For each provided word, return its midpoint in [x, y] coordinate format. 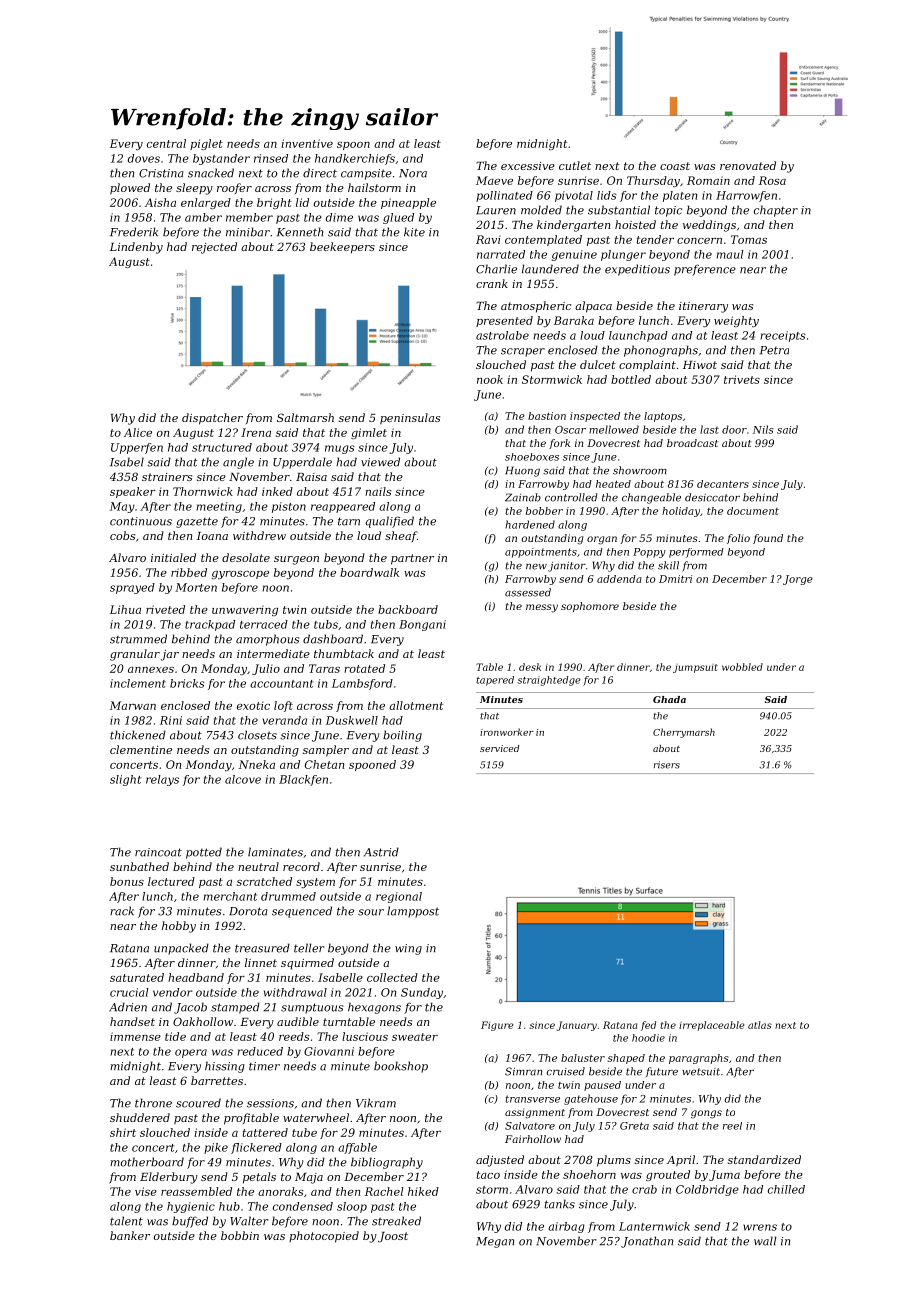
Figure [497, 1026]
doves [143, 158]
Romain [708, 180]
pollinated [504, 196]
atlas [760, 1025]
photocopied [324, 1237]
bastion [547, 416]
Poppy [649, 553]
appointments [541, 553]
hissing [225, 1067]
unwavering [245, 611]
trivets [742, 379]
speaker [133, 492]
